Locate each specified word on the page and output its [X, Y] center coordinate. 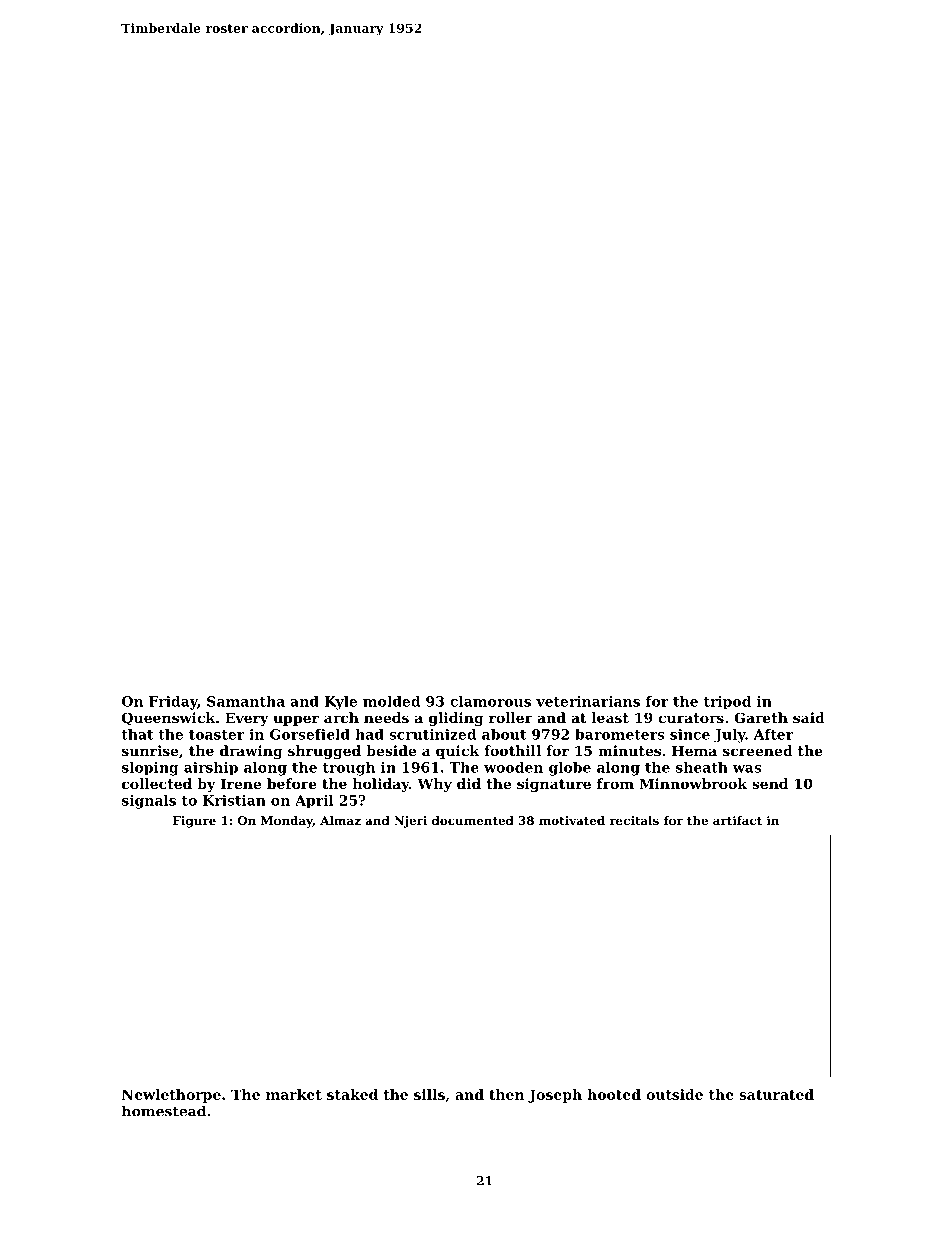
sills [429, 1094]
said [809, 717]
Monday [287, 822]
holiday [381, 785]
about [504, 734]
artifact [737, 820]
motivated [572, 820]
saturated [776, 1094]
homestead [164, 1111]
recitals [634, 820]
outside [674, 1094]
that [137, 734]
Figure [194, 822]
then [507, 1094]
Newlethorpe [171, 1096]
